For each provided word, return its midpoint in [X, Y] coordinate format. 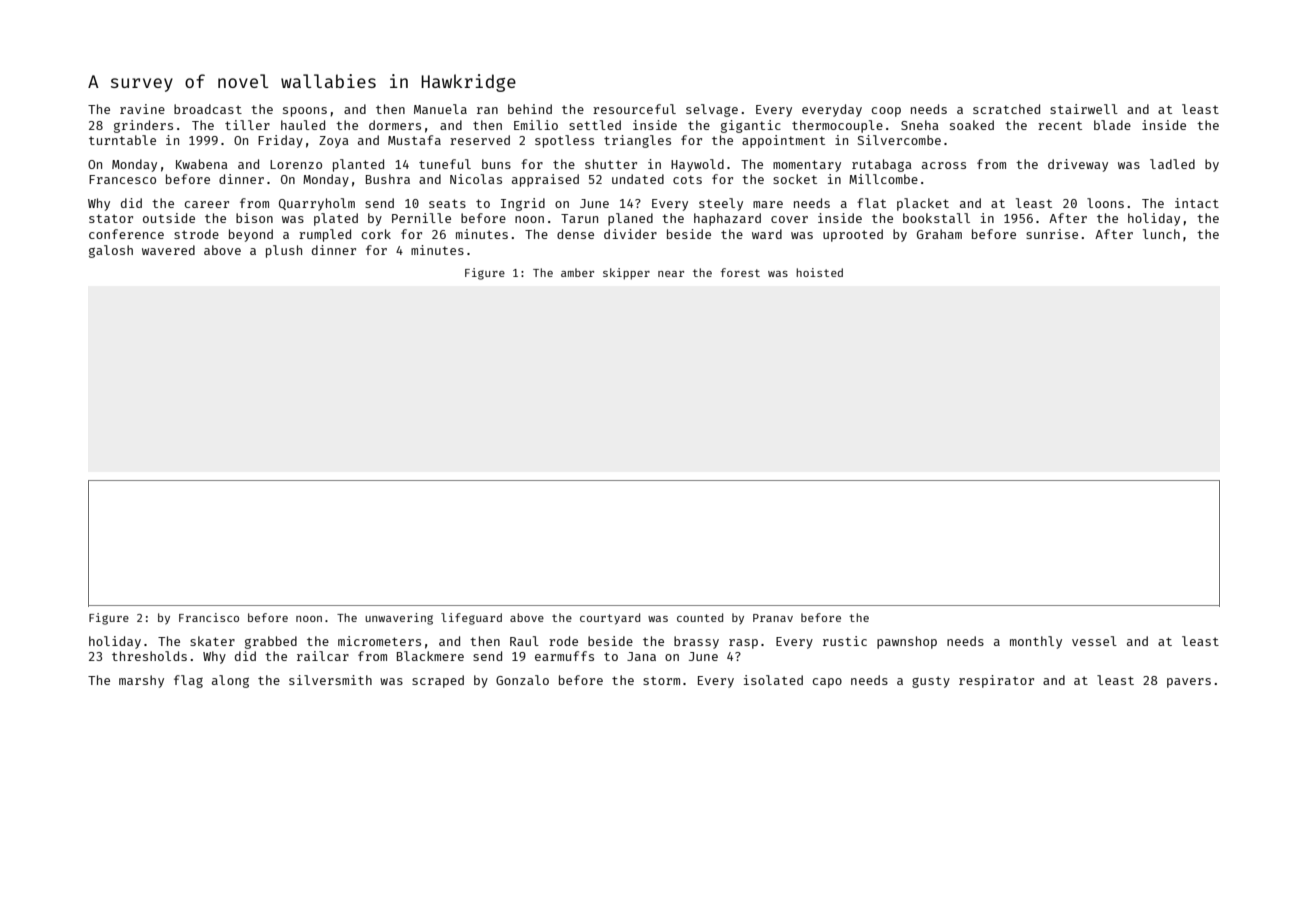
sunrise [1052, 234]
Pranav [773, 618]
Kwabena [202, 164]
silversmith [330, 680]
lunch [1161, 234]
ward [767, 234]
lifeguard [471, 619]
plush [284, 251]
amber [577, 272]
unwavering [399, 619]
